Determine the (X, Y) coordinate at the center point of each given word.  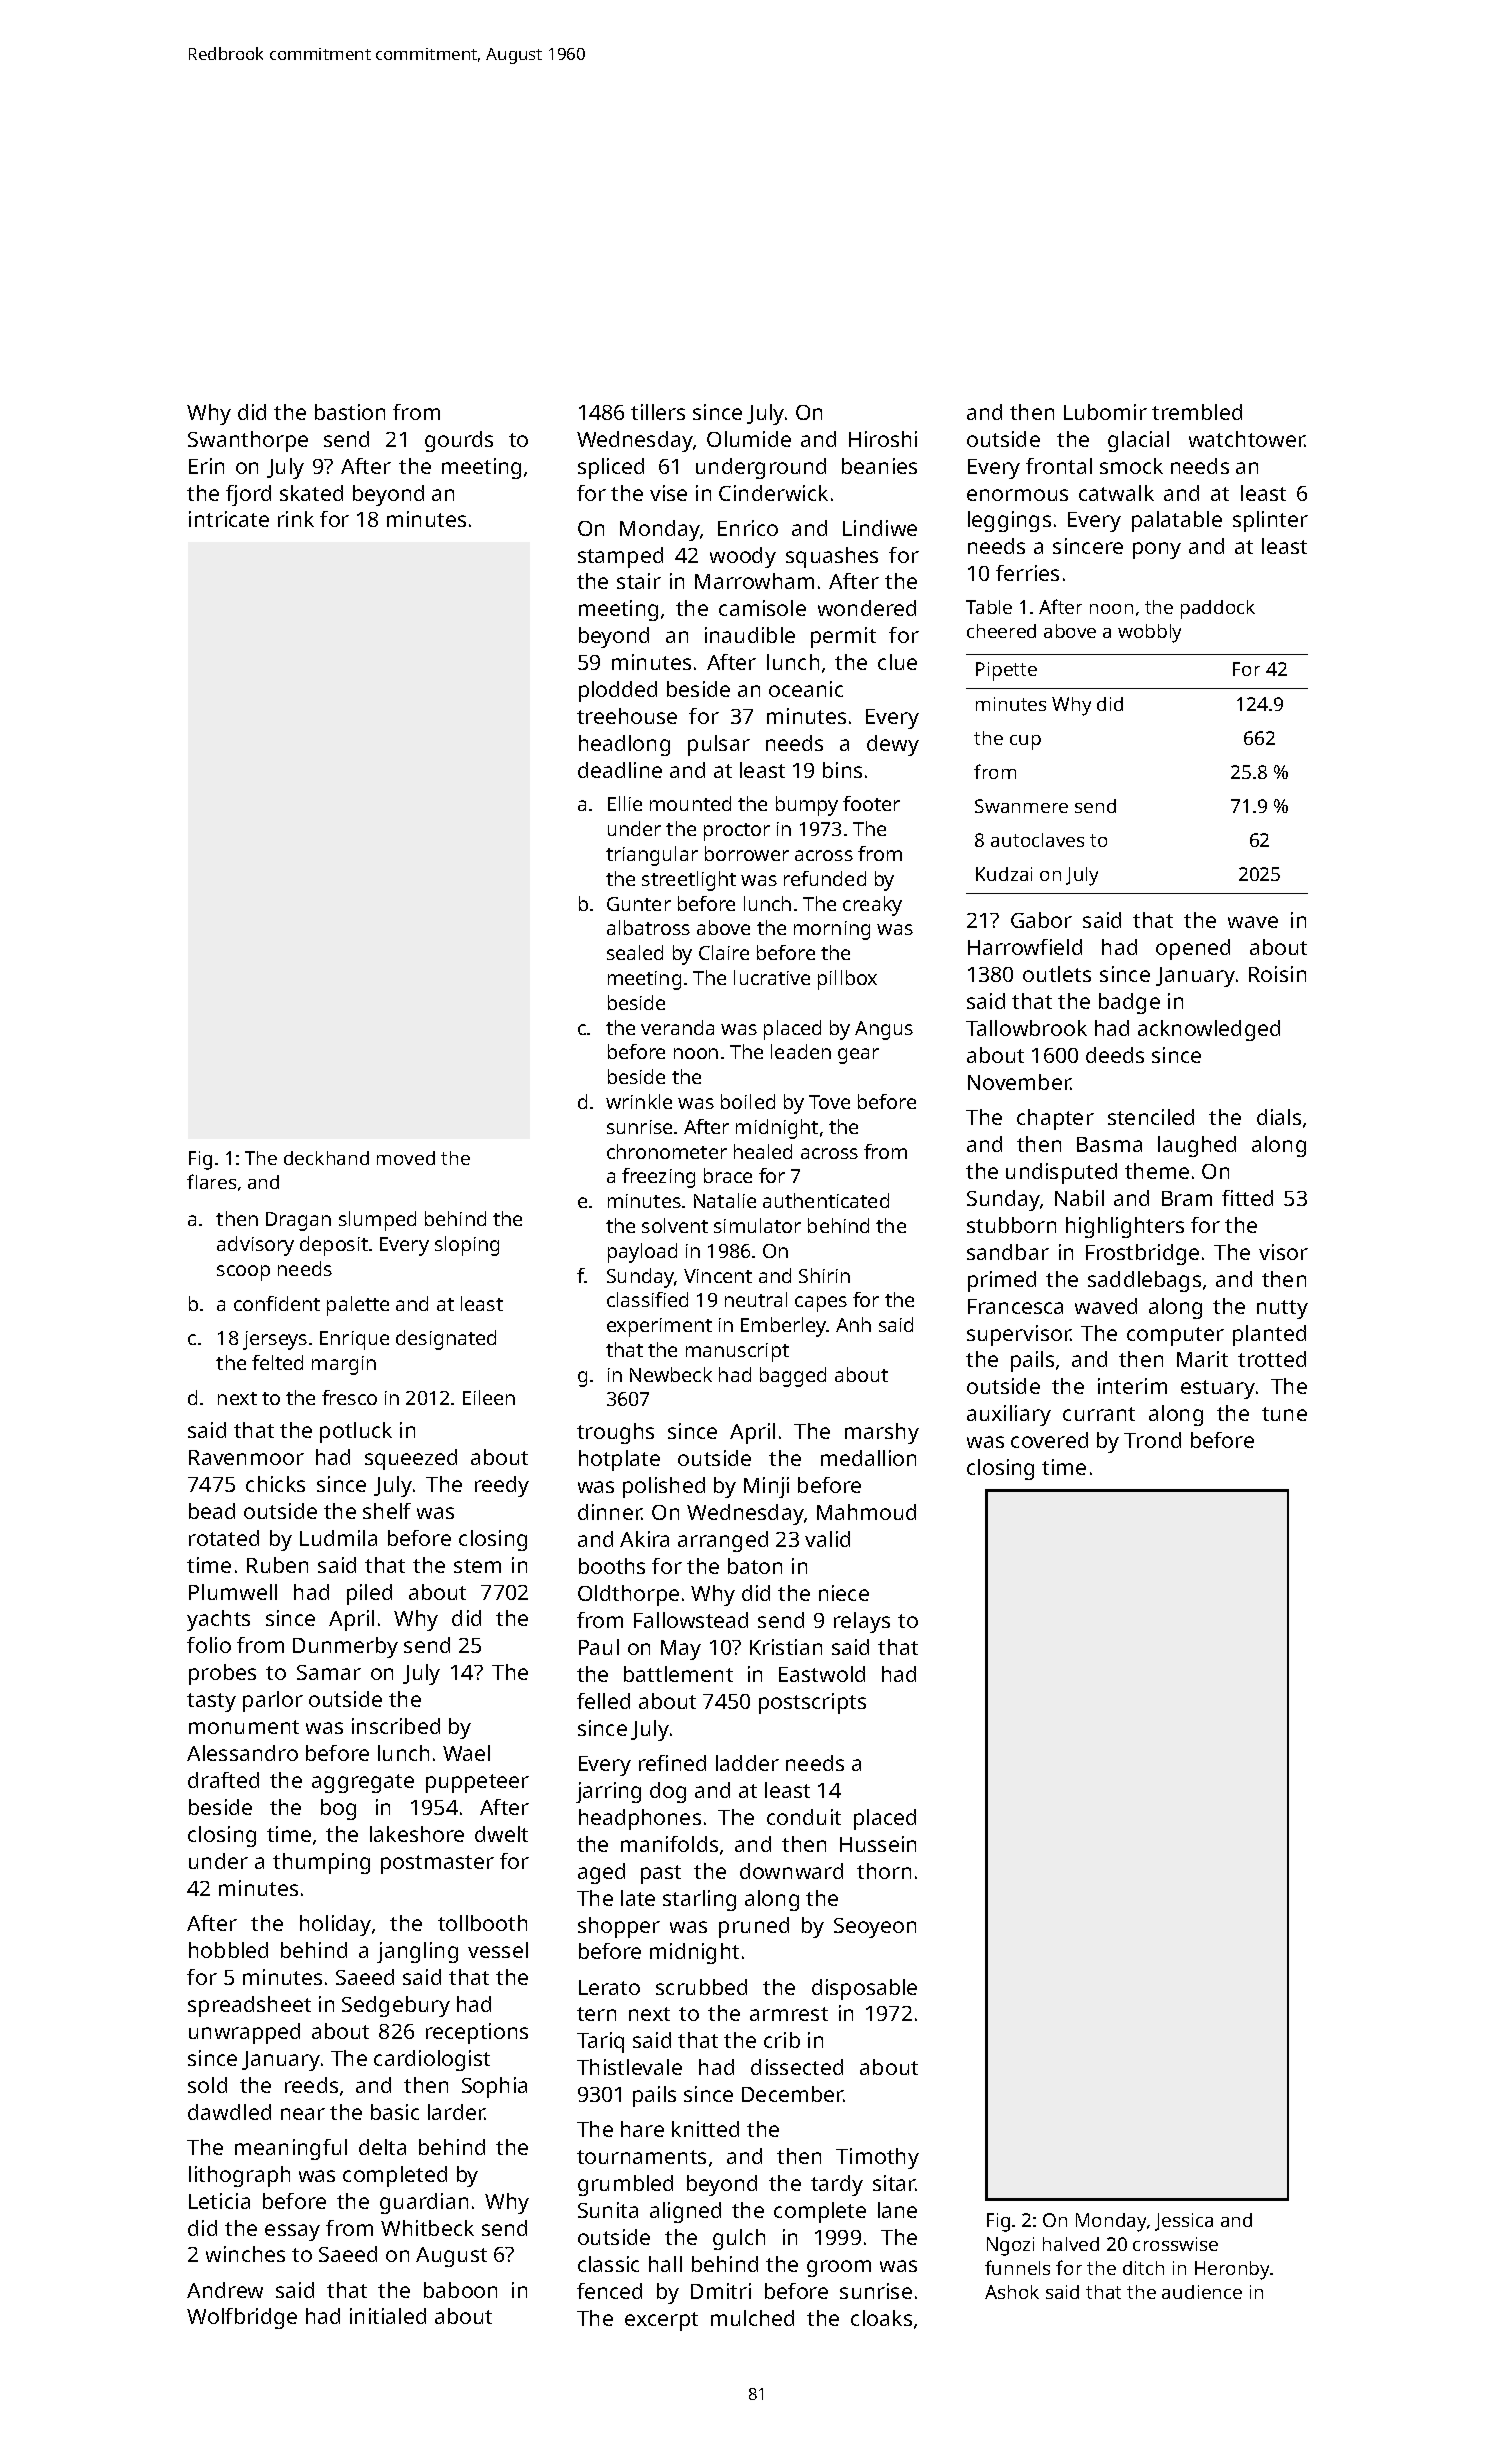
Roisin (1277, 974)
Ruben (277, 1565)
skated (311, 493)
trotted (1272, 1359)
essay (292, 2232)
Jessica (1184, 2222)
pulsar (719, 745)
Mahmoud (866, 1512)
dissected (797, 2067)
